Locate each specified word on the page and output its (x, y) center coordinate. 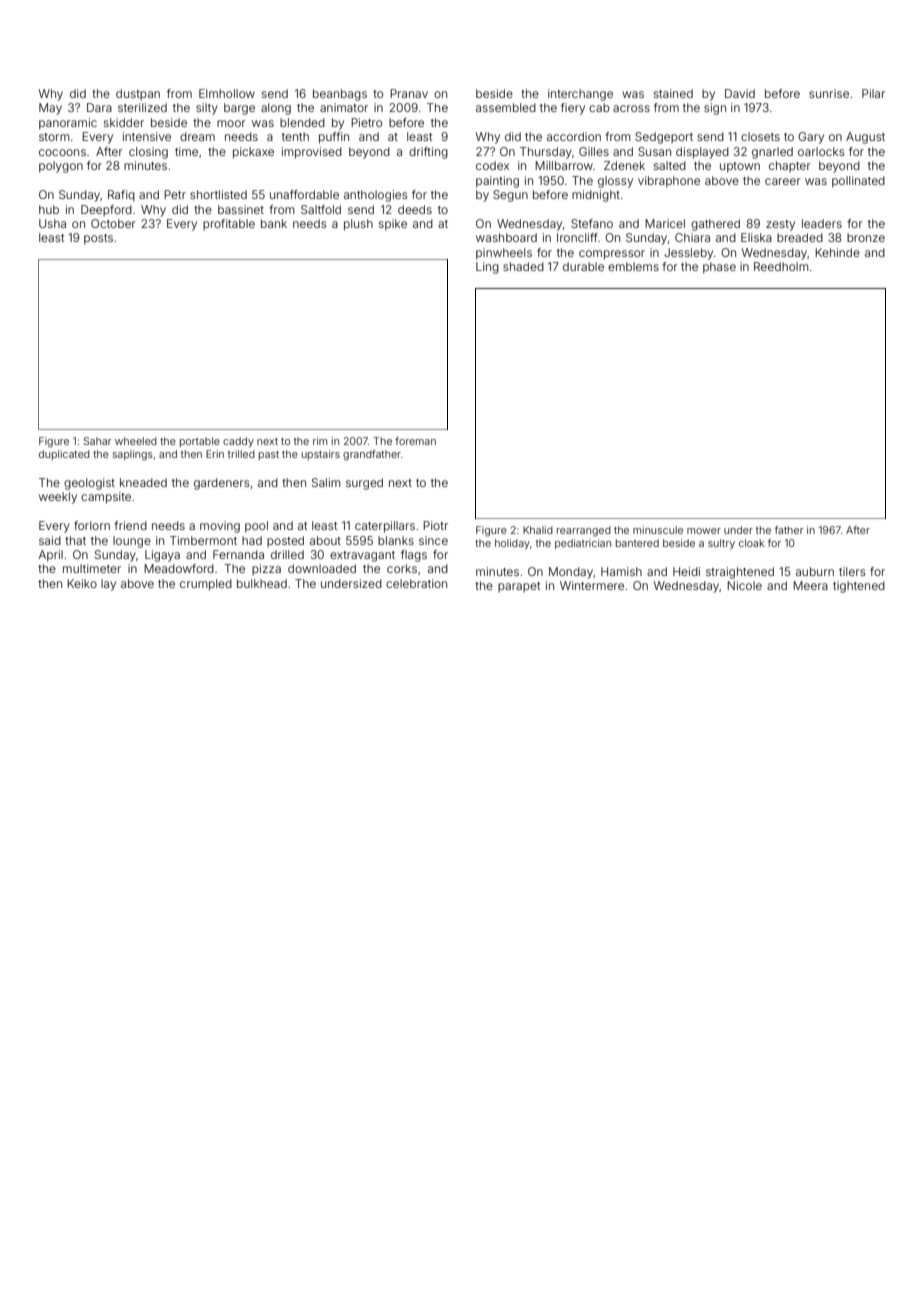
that (75, 540)
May (50, 109)
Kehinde (837, 252)
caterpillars (385, 527)
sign (715, 109)
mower (704, 531)
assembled (506, 107)
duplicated (64, 455)
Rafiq (121, 196)
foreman (415, 441)
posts (98, 239)
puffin (334, 138)
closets (760, 136)
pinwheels (504, 254)
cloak (751, 543)
